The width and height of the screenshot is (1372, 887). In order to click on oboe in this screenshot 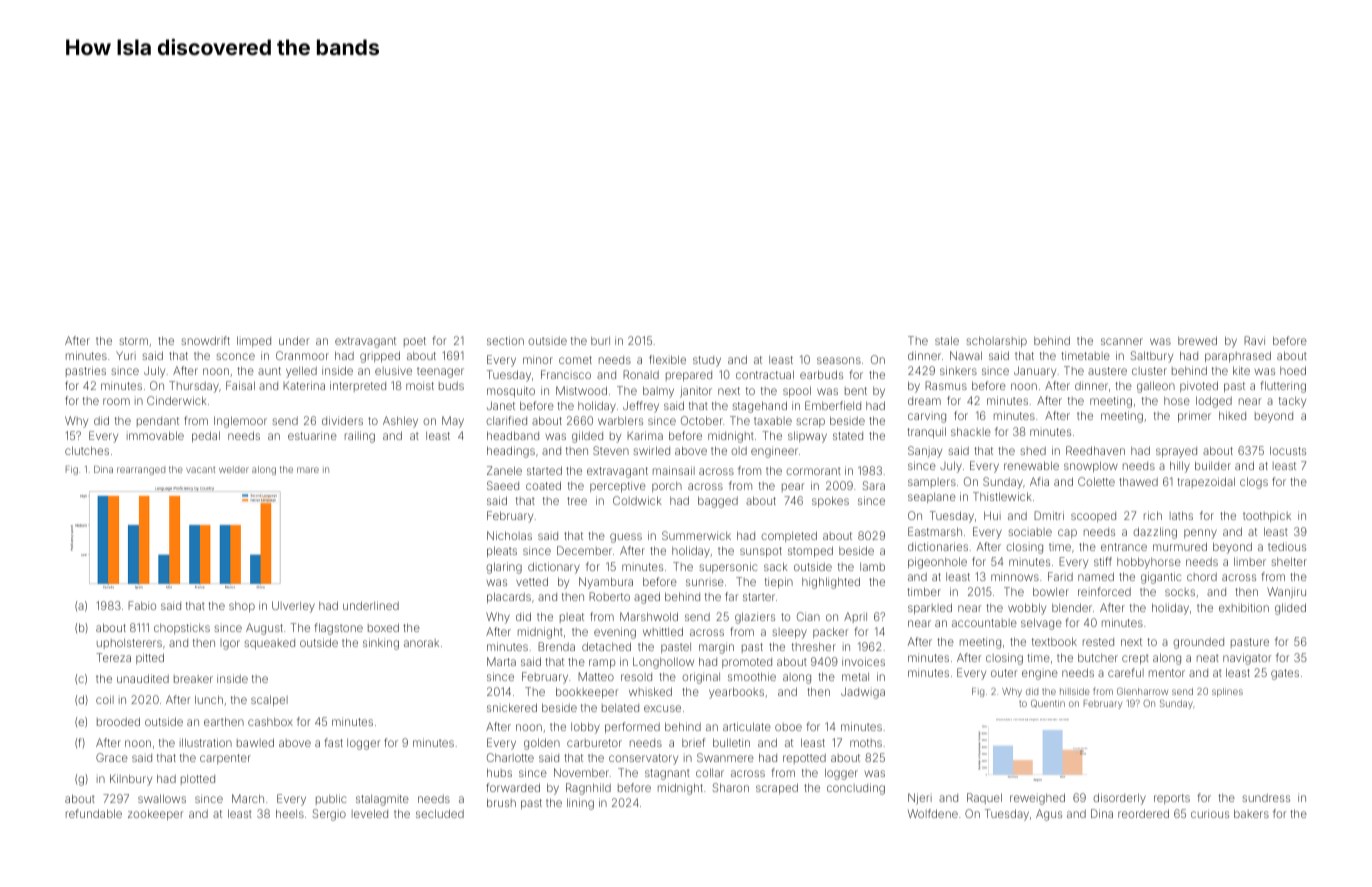, I will do `click(788, 727)`.
